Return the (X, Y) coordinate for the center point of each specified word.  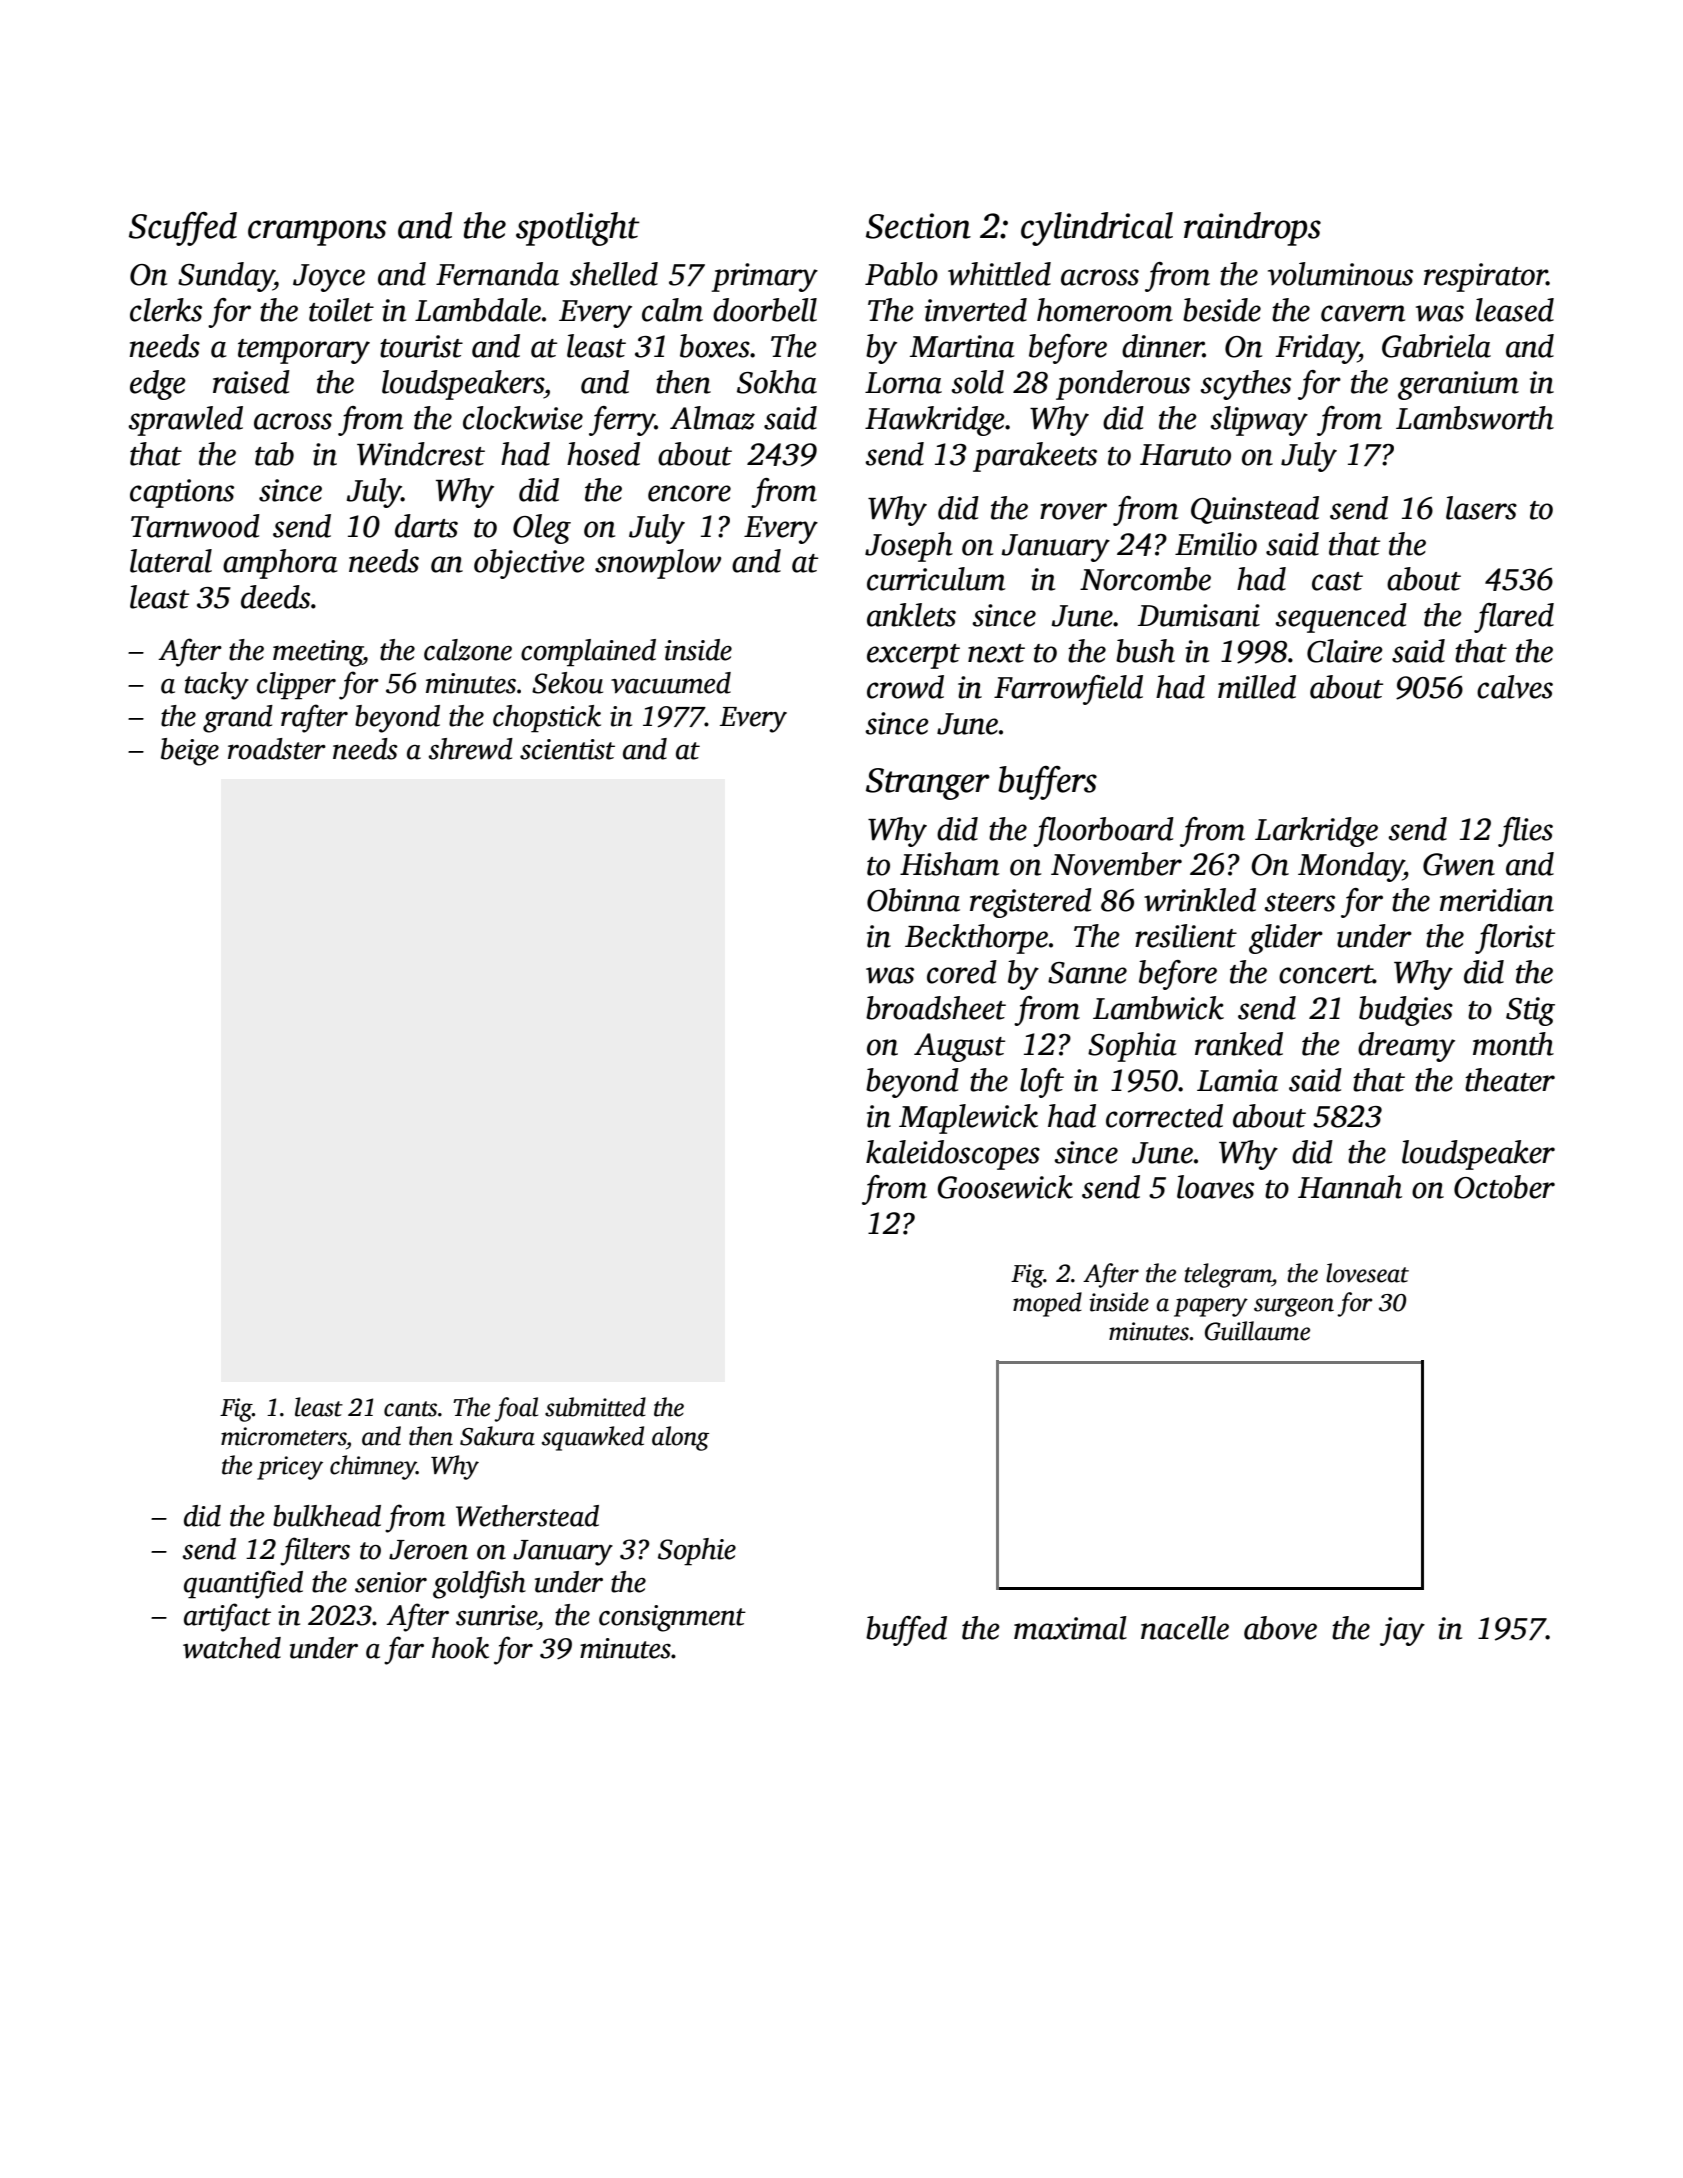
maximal (1070, 1628)
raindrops (1252, 229)
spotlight (578, 229)
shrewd (470, 749)
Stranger (928, 784)
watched (232, 1648)
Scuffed (183, 229)
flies (1525, 832)
